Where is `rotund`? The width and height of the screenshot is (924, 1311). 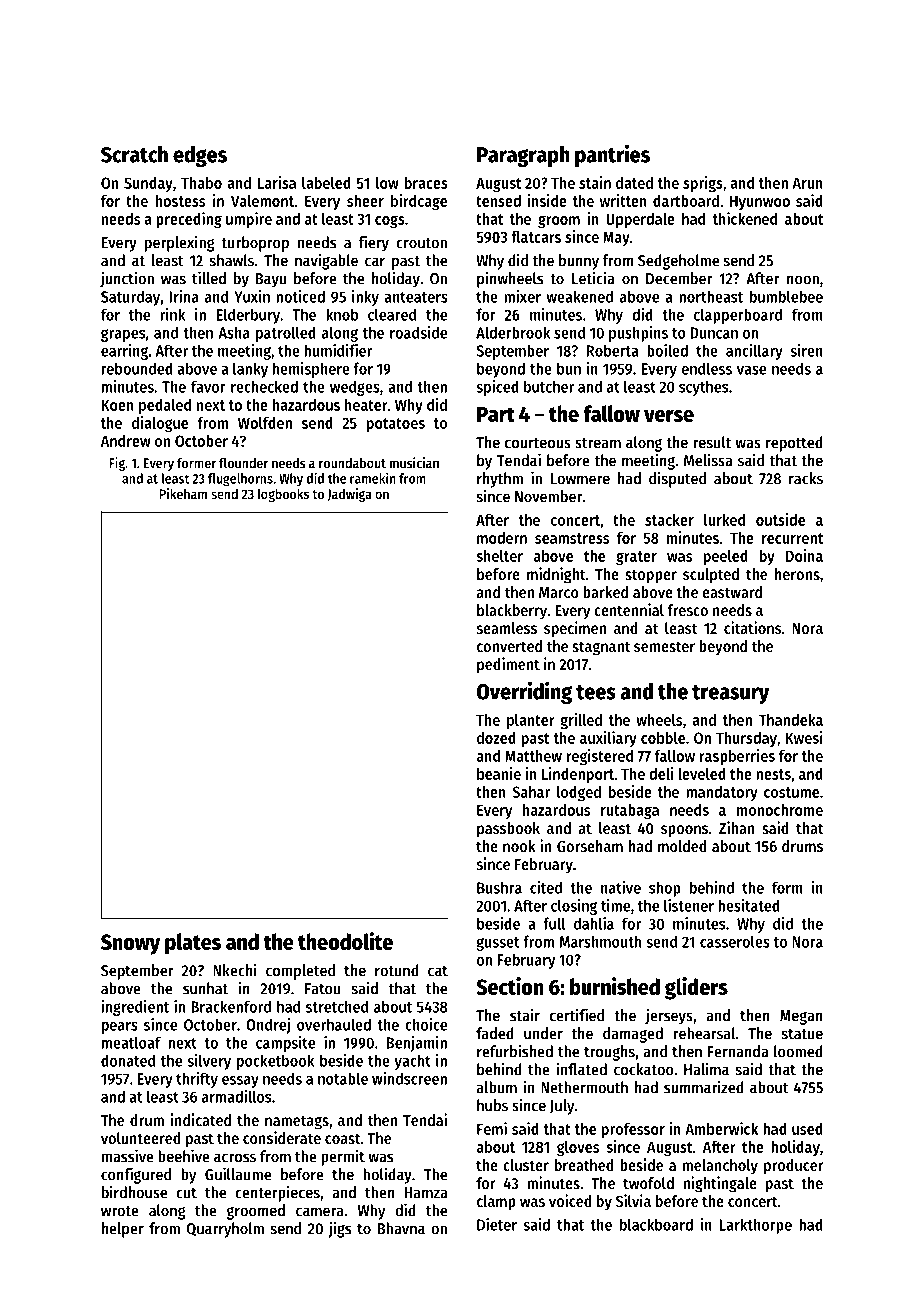
rotund is located at coordinates (397, 970).
